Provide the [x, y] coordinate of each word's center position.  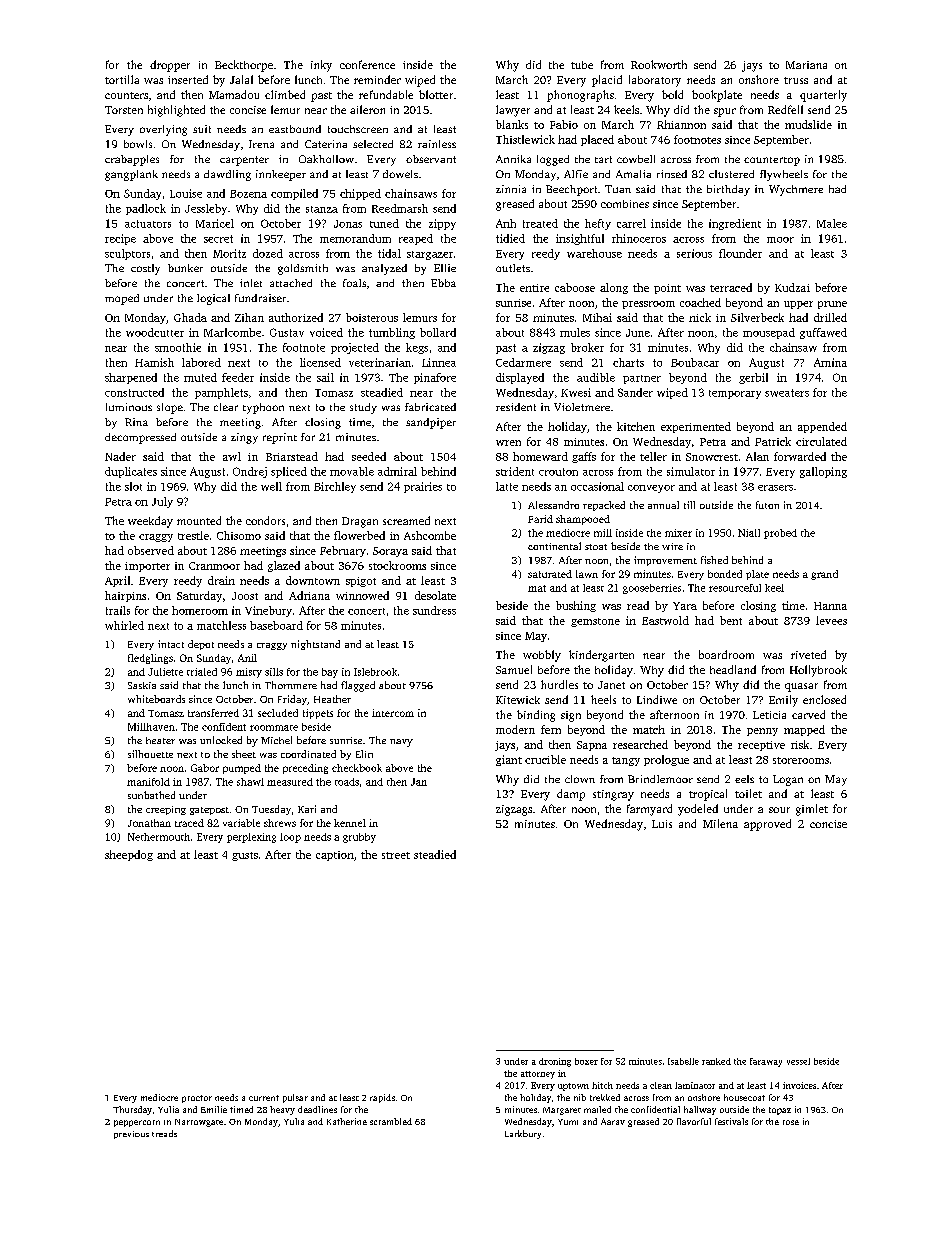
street [396, 855]
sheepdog [129, 855]
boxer [586, 1061]
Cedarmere [523, 362]
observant [431, 159]
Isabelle [683, 1061]
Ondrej [250, 472]
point [667, 289]
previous [131, 1135]
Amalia [633, 174]
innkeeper [281, 175]
